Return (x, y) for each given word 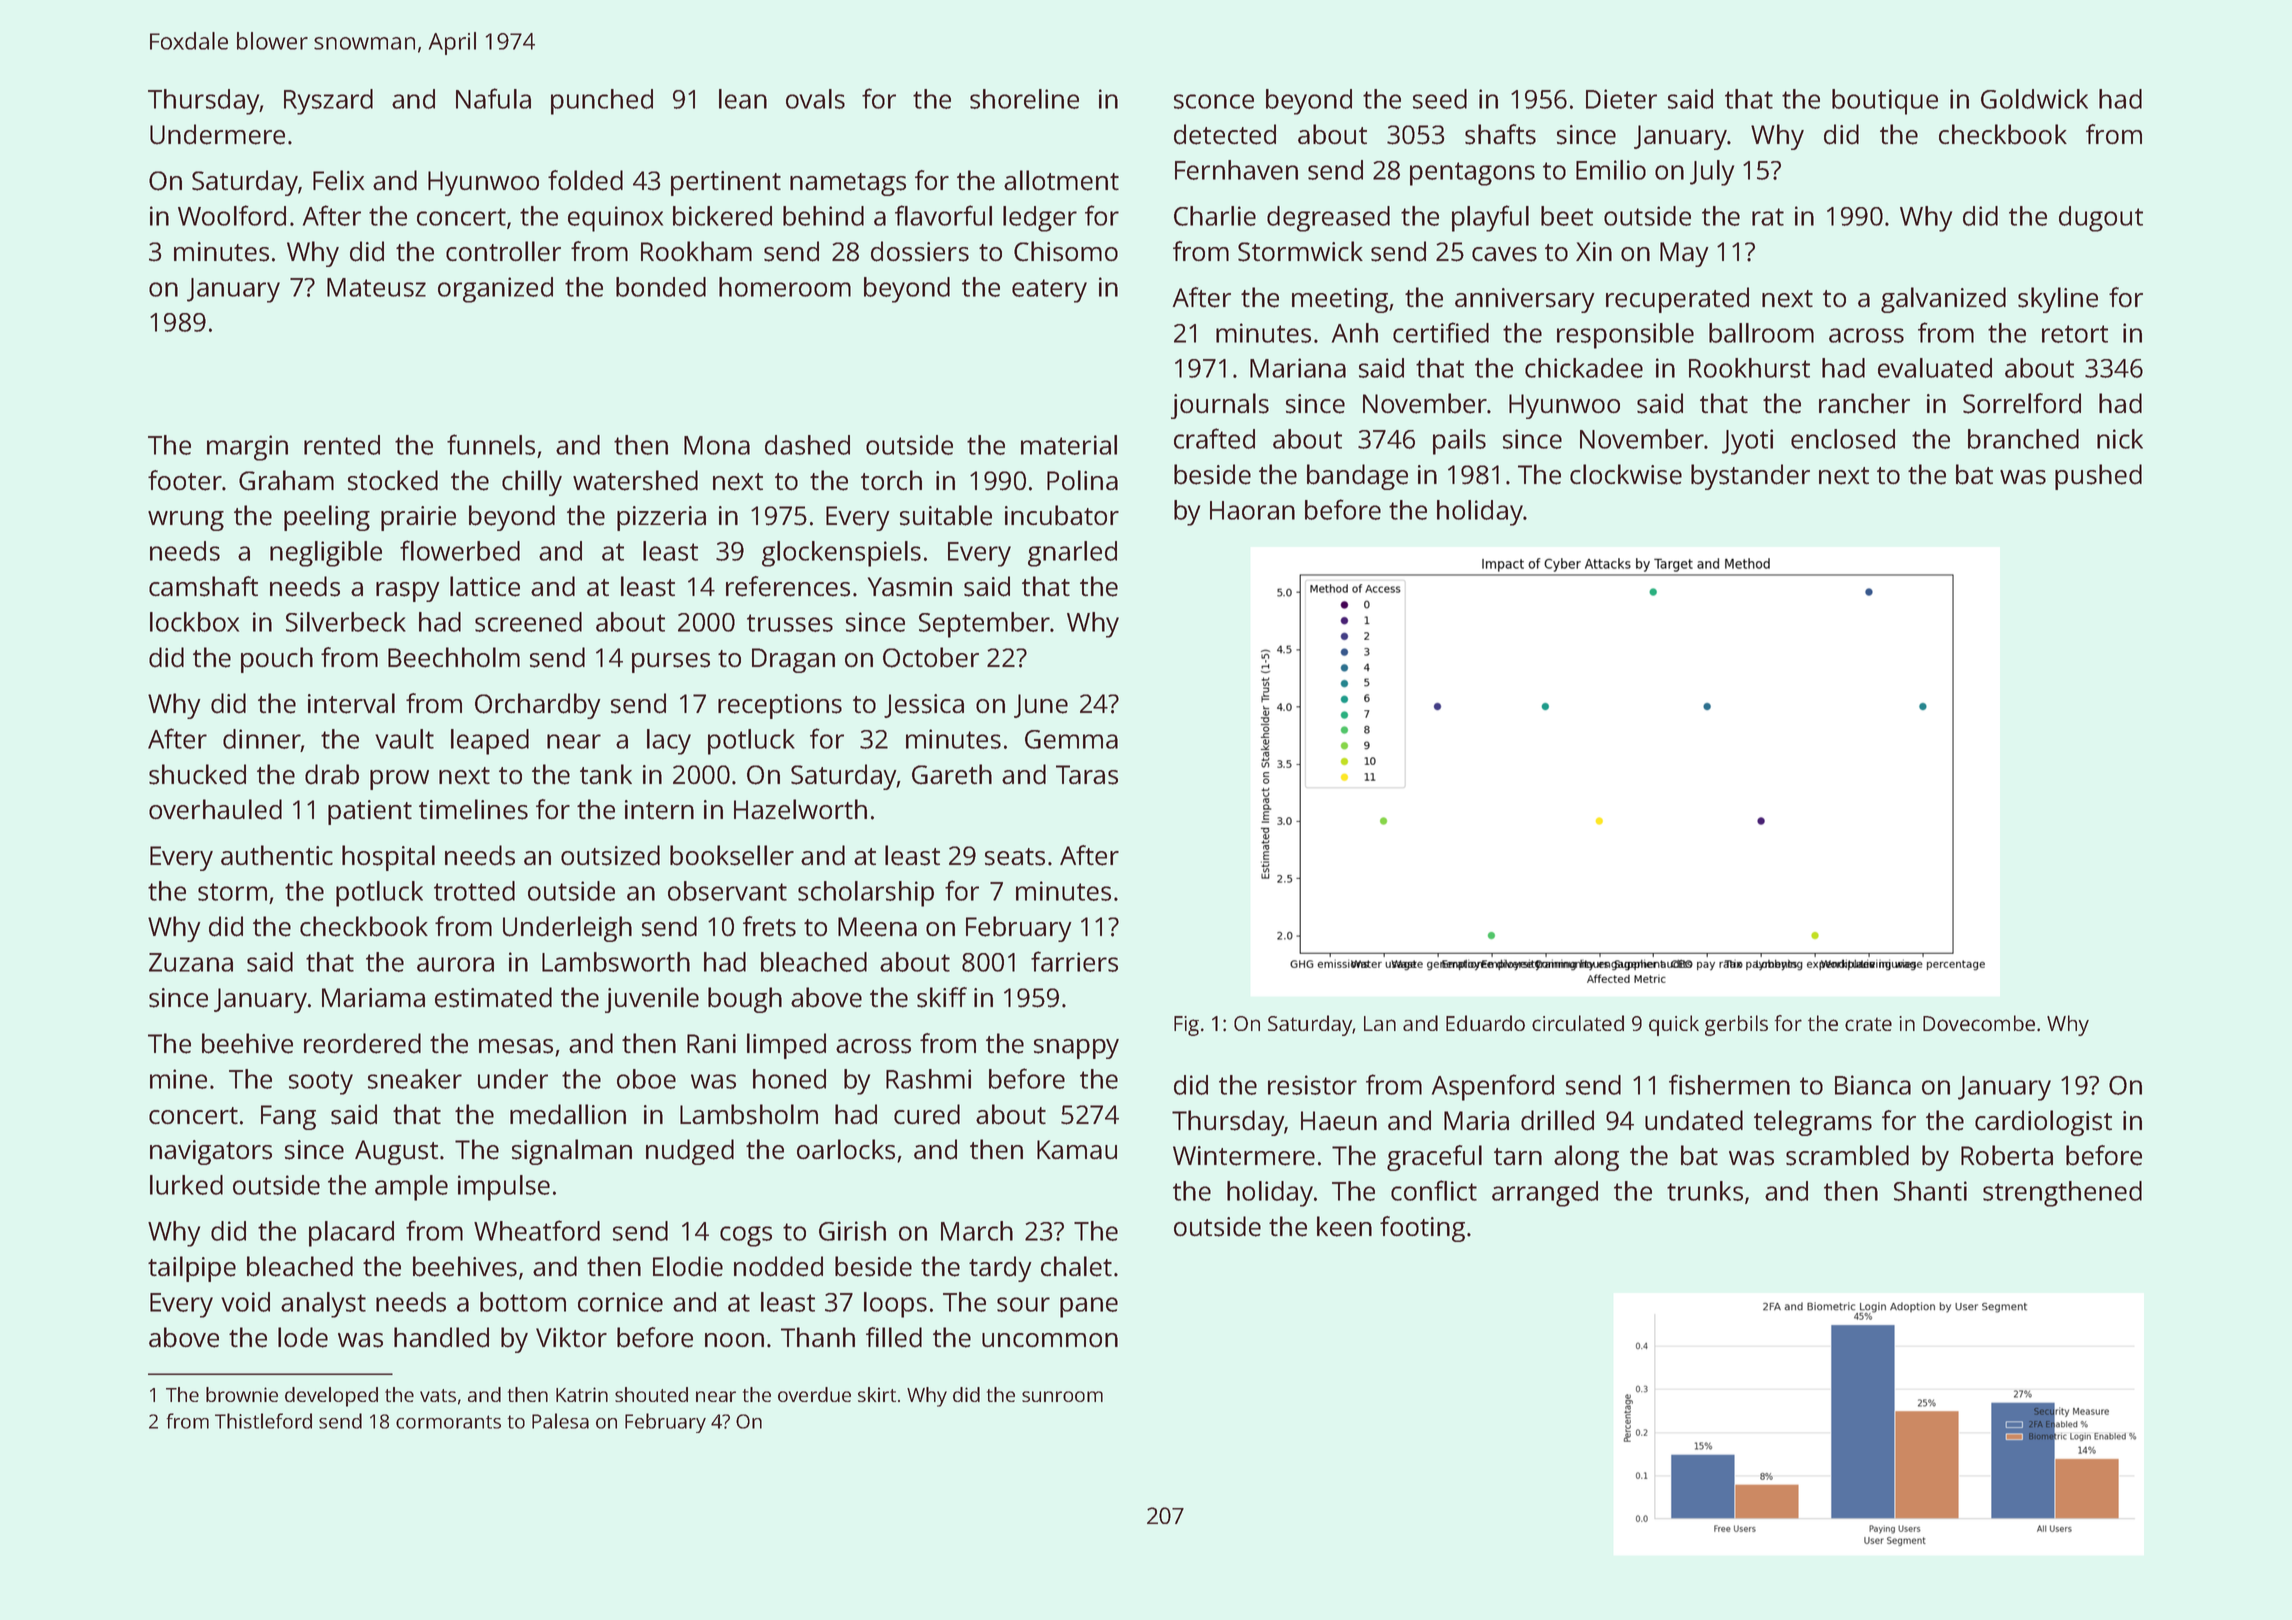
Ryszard (328, 102)
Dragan (793, 660)
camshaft (203, 586)
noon (734, 1340)
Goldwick (2034, 99)
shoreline (1024, 99)
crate (1868, 1024)
